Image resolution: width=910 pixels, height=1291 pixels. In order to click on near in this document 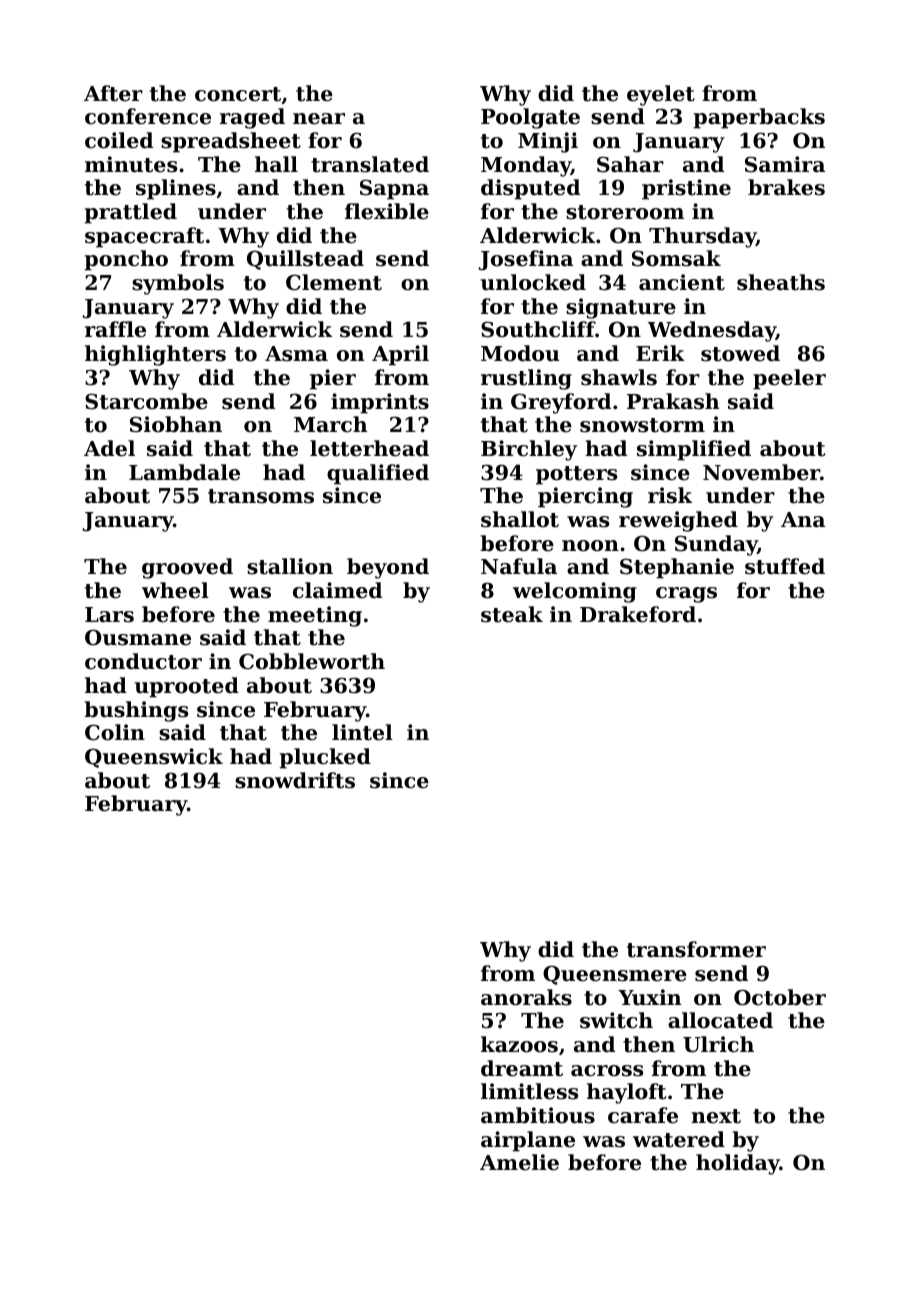, I will do `click(319, 119)`.
